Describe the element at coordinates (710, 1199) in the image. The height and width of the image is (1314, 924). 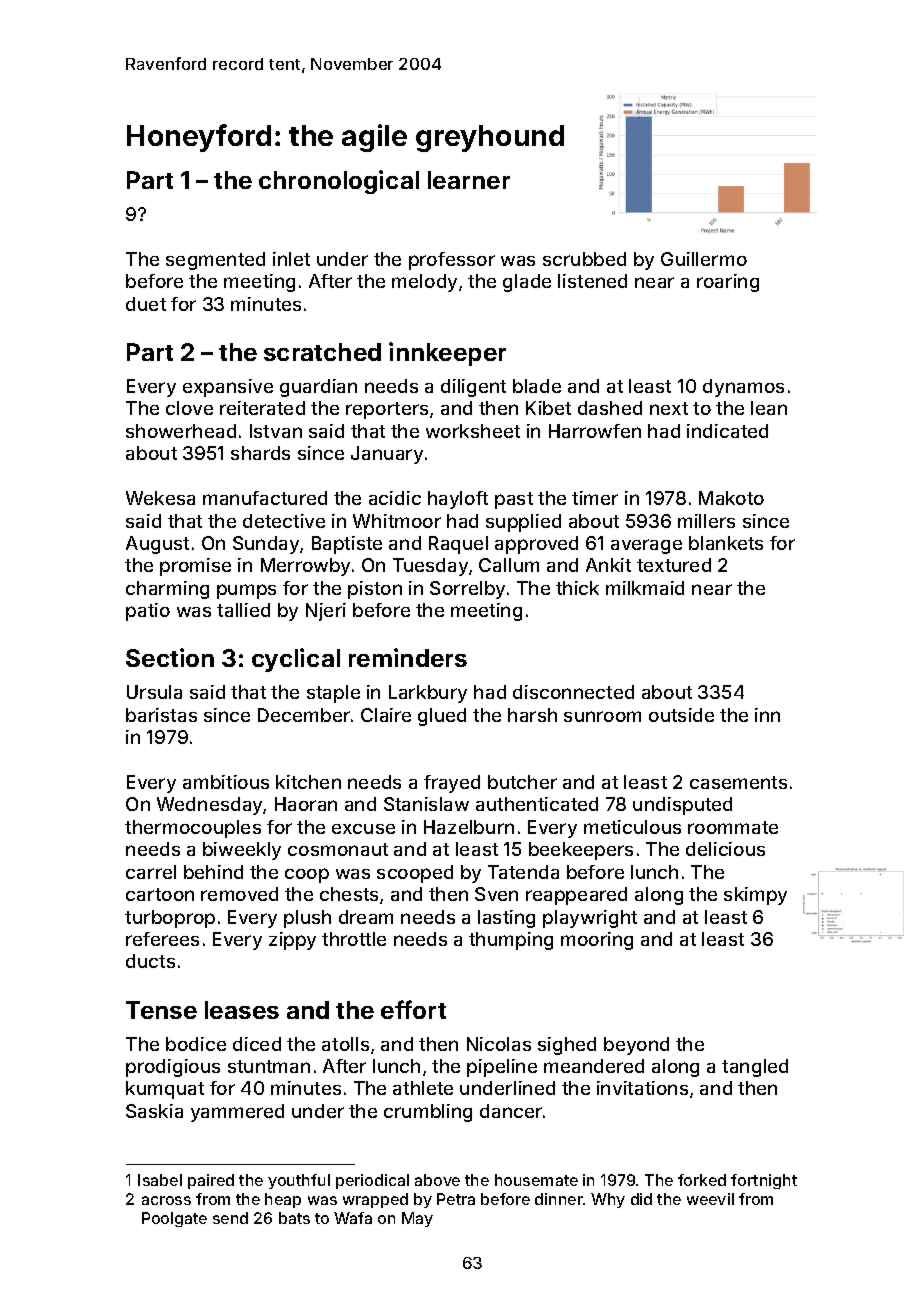
I see `weevil` at that location.
